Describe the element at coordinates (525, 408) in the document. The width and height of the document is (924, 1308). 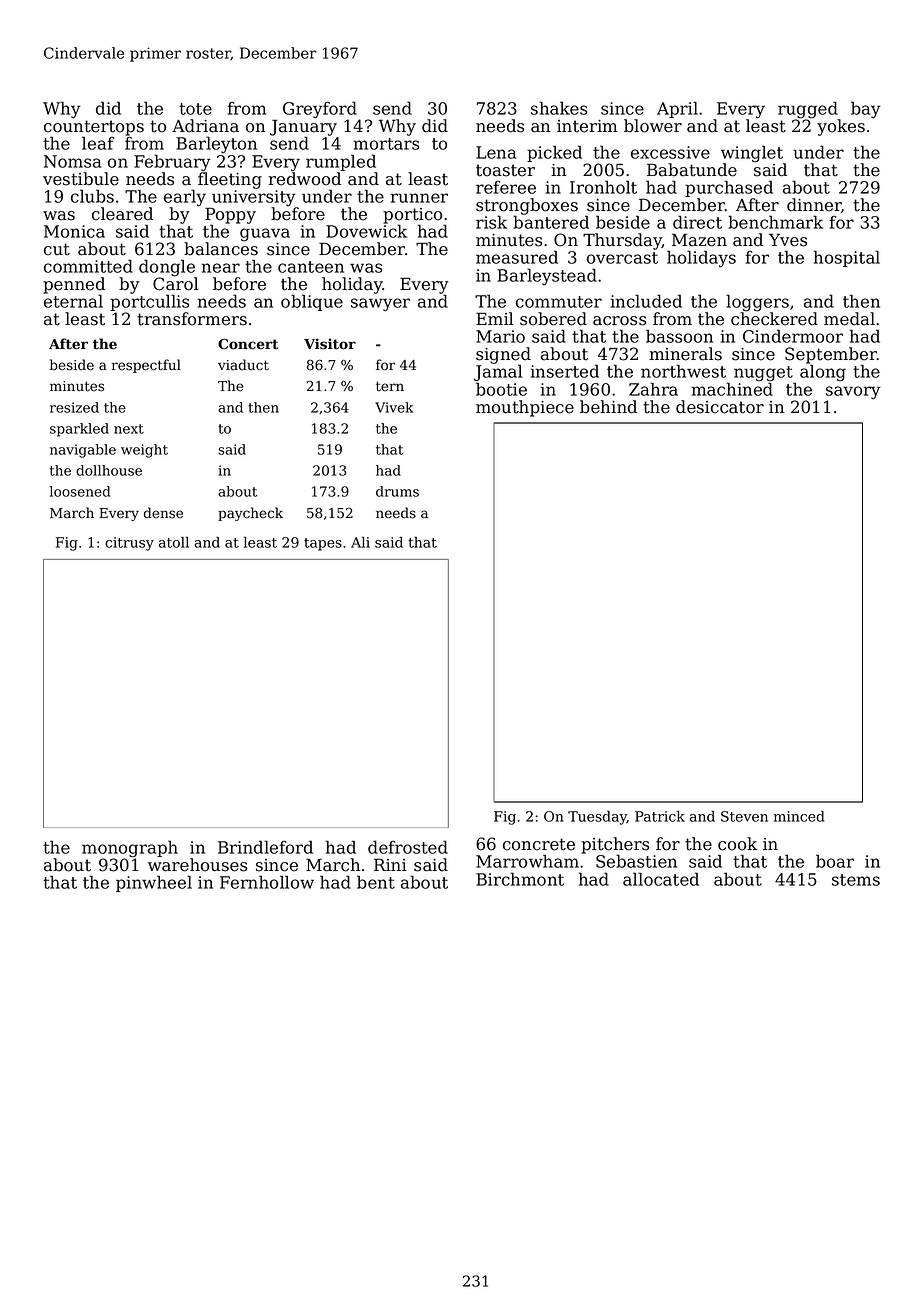
I see `mouthpiece` at that location.
